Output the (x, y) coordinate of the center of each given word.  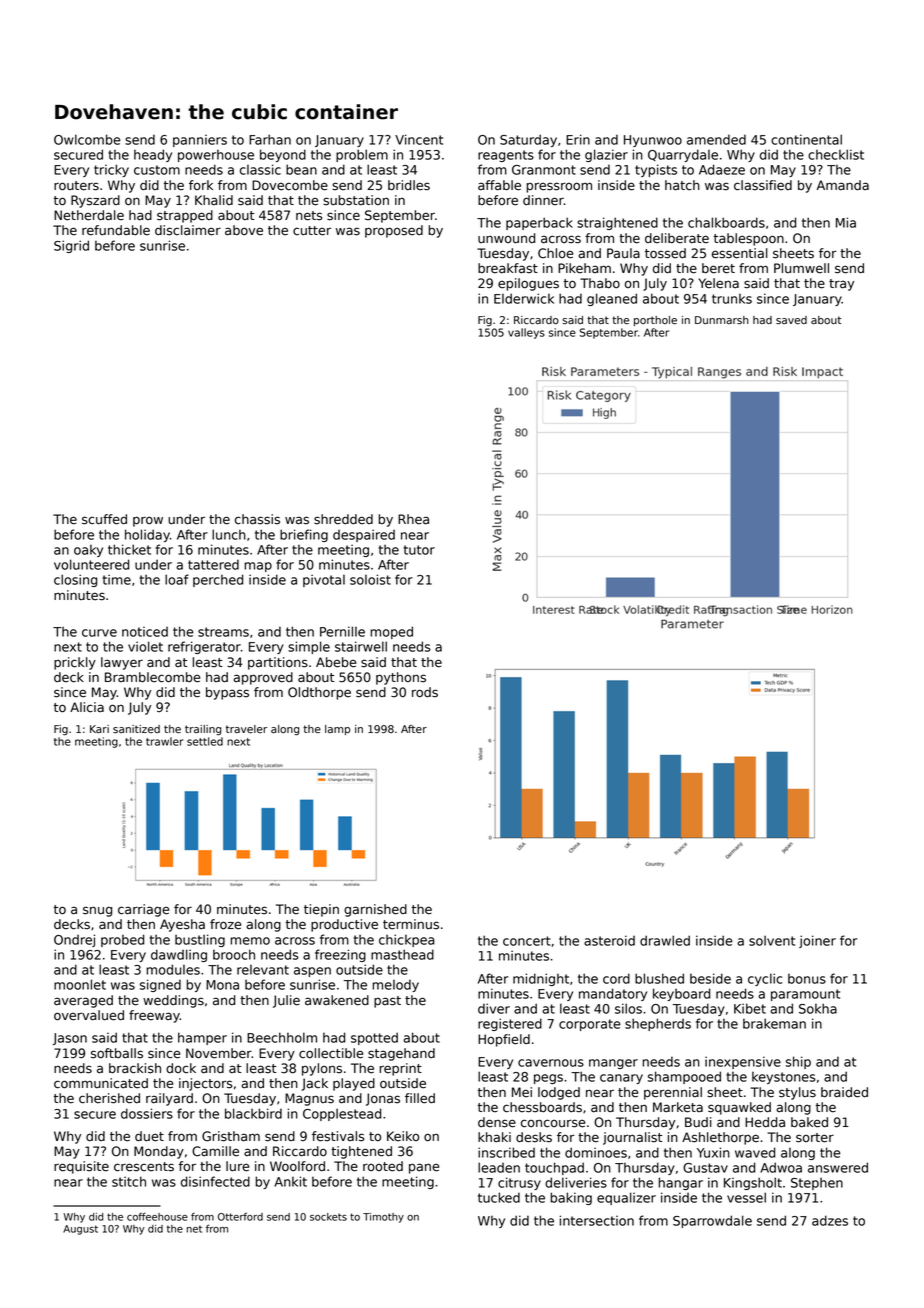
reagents (506, 156)
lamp (337, 730)
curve (99, 633)
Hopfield (504, 1040)
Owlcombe (87, 139)
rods (425, 692)
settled (205, 741)
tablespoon (749, 239)
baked (809, 1122)
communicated (101, 1083)
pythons (401, 678)
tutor (419, 550)
